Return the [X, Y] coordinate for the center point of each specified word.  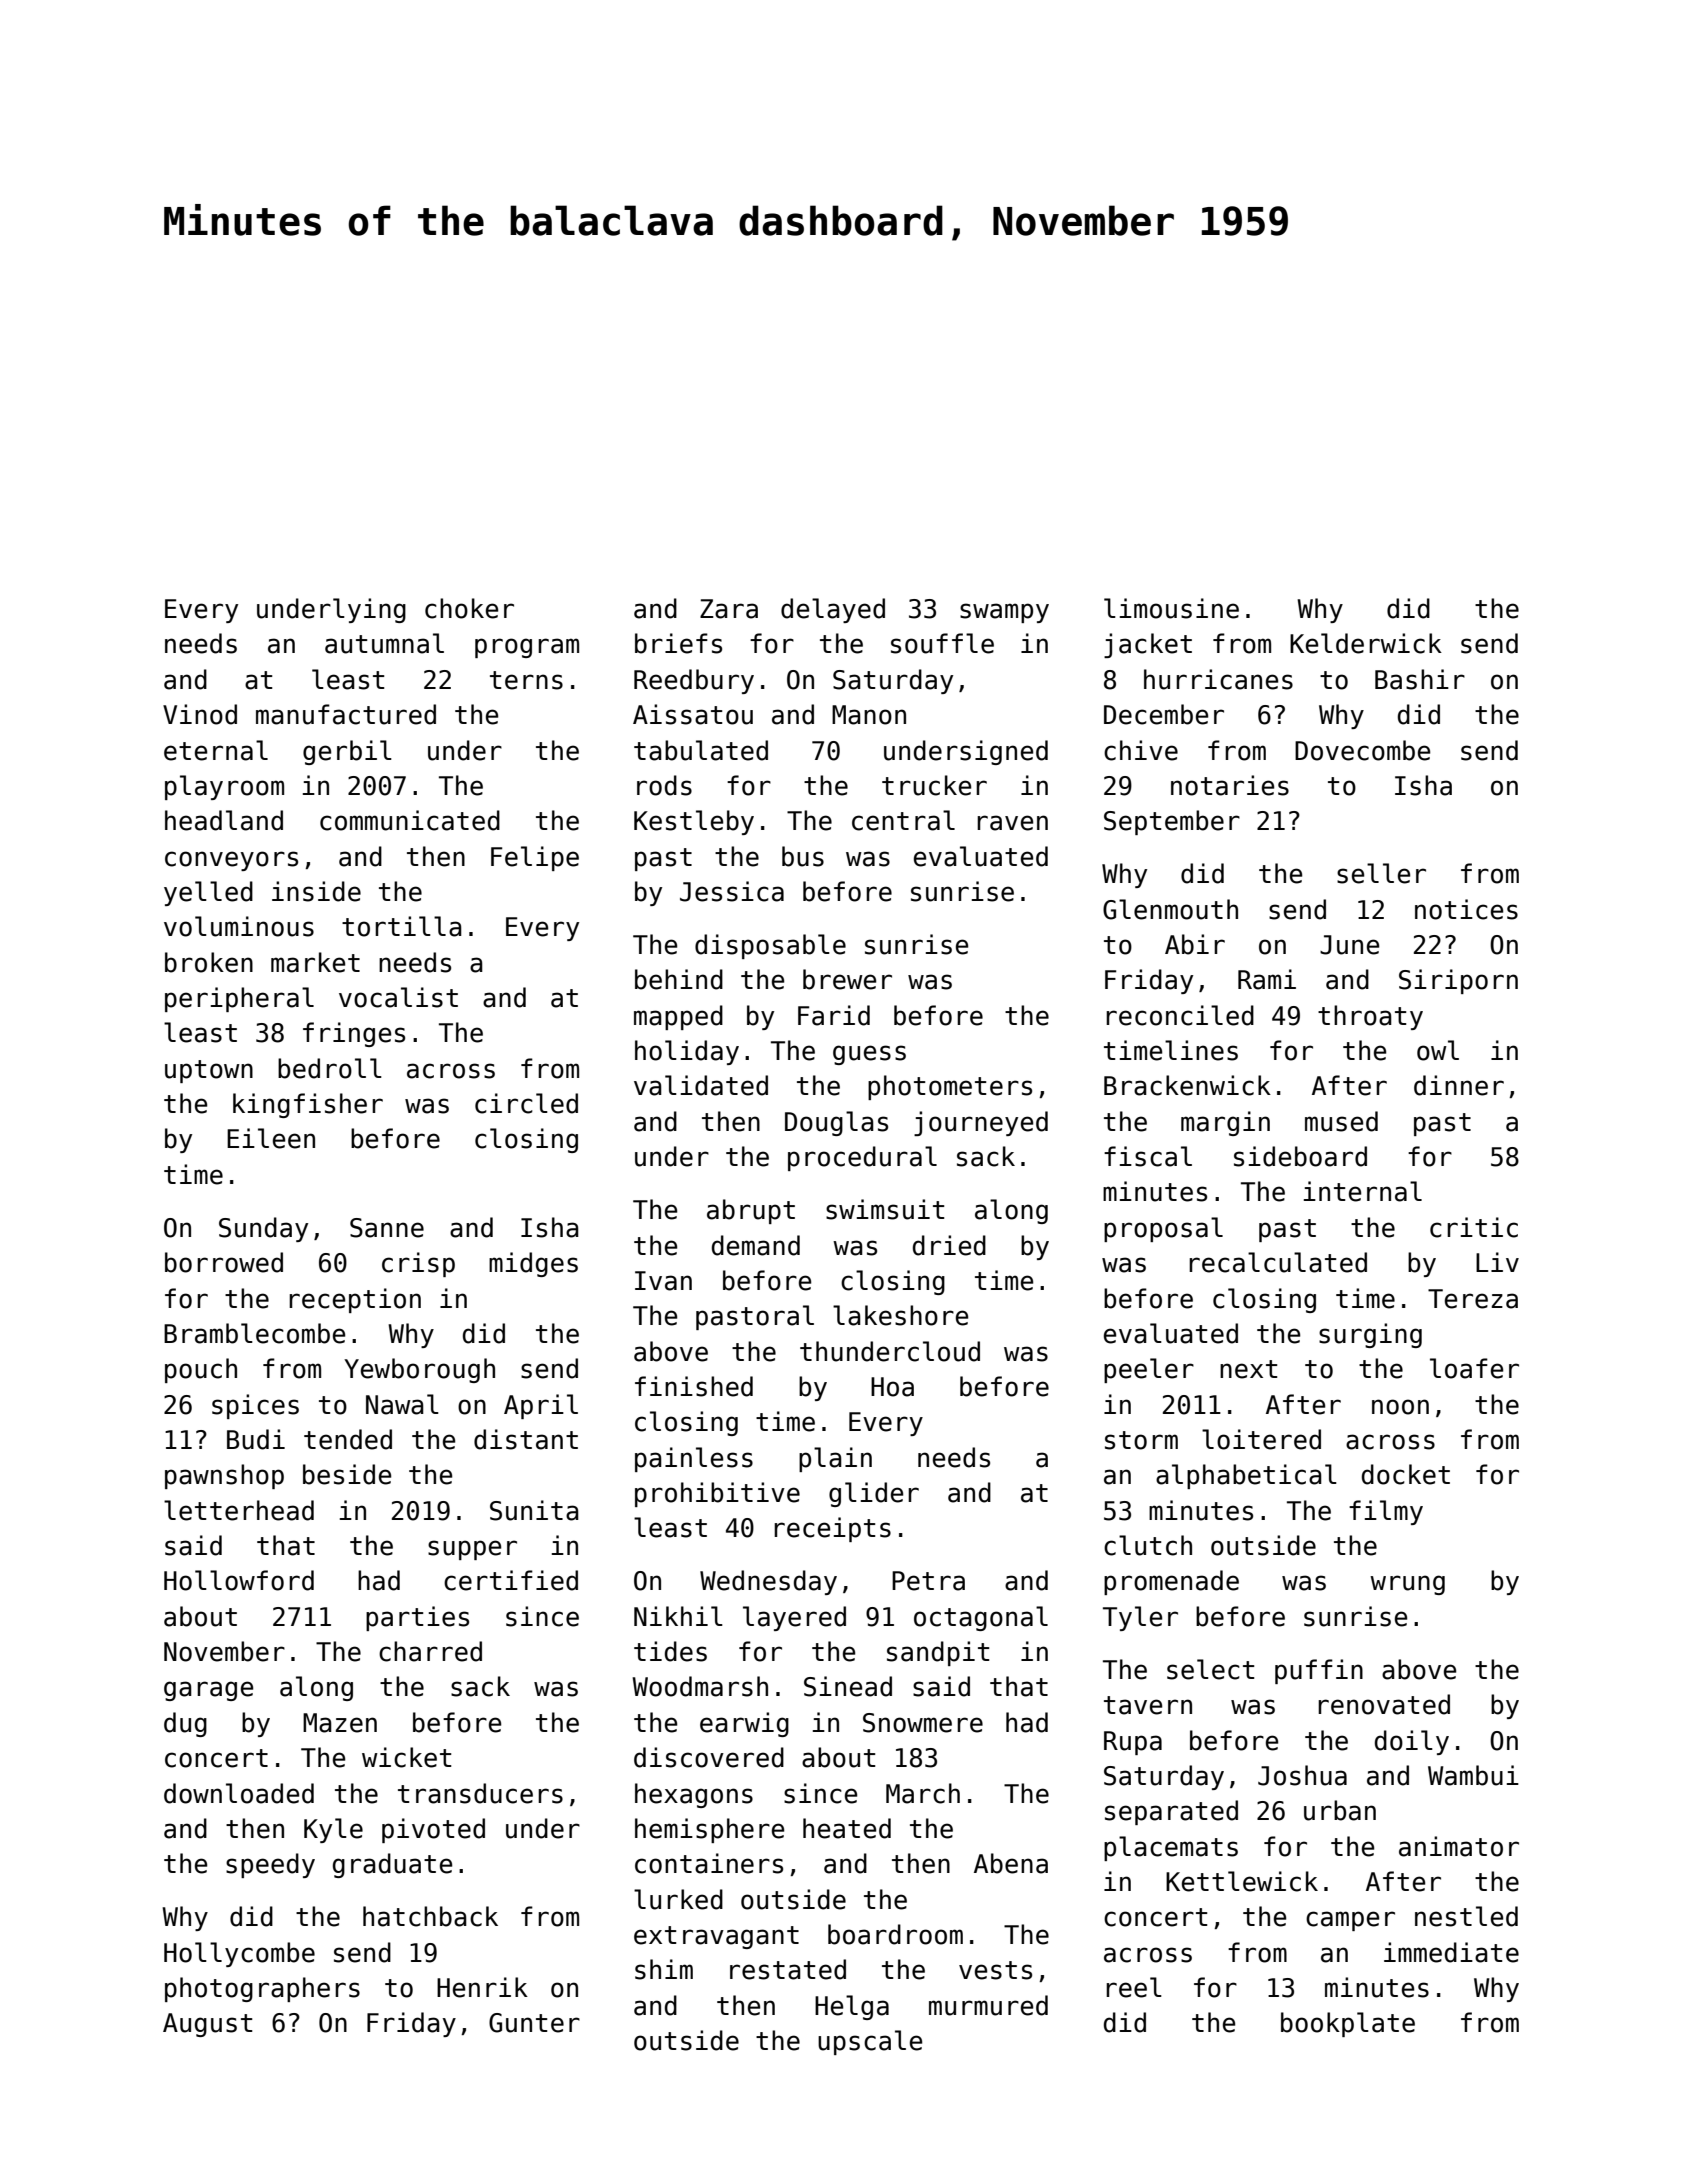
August [207, 2025]
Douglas [836, 1123]
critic [1474, 1227]
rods [664, 785]
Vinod [200, 714]
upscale [870, 2042]
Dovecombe [1362, 750]
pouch [201, 1370]
